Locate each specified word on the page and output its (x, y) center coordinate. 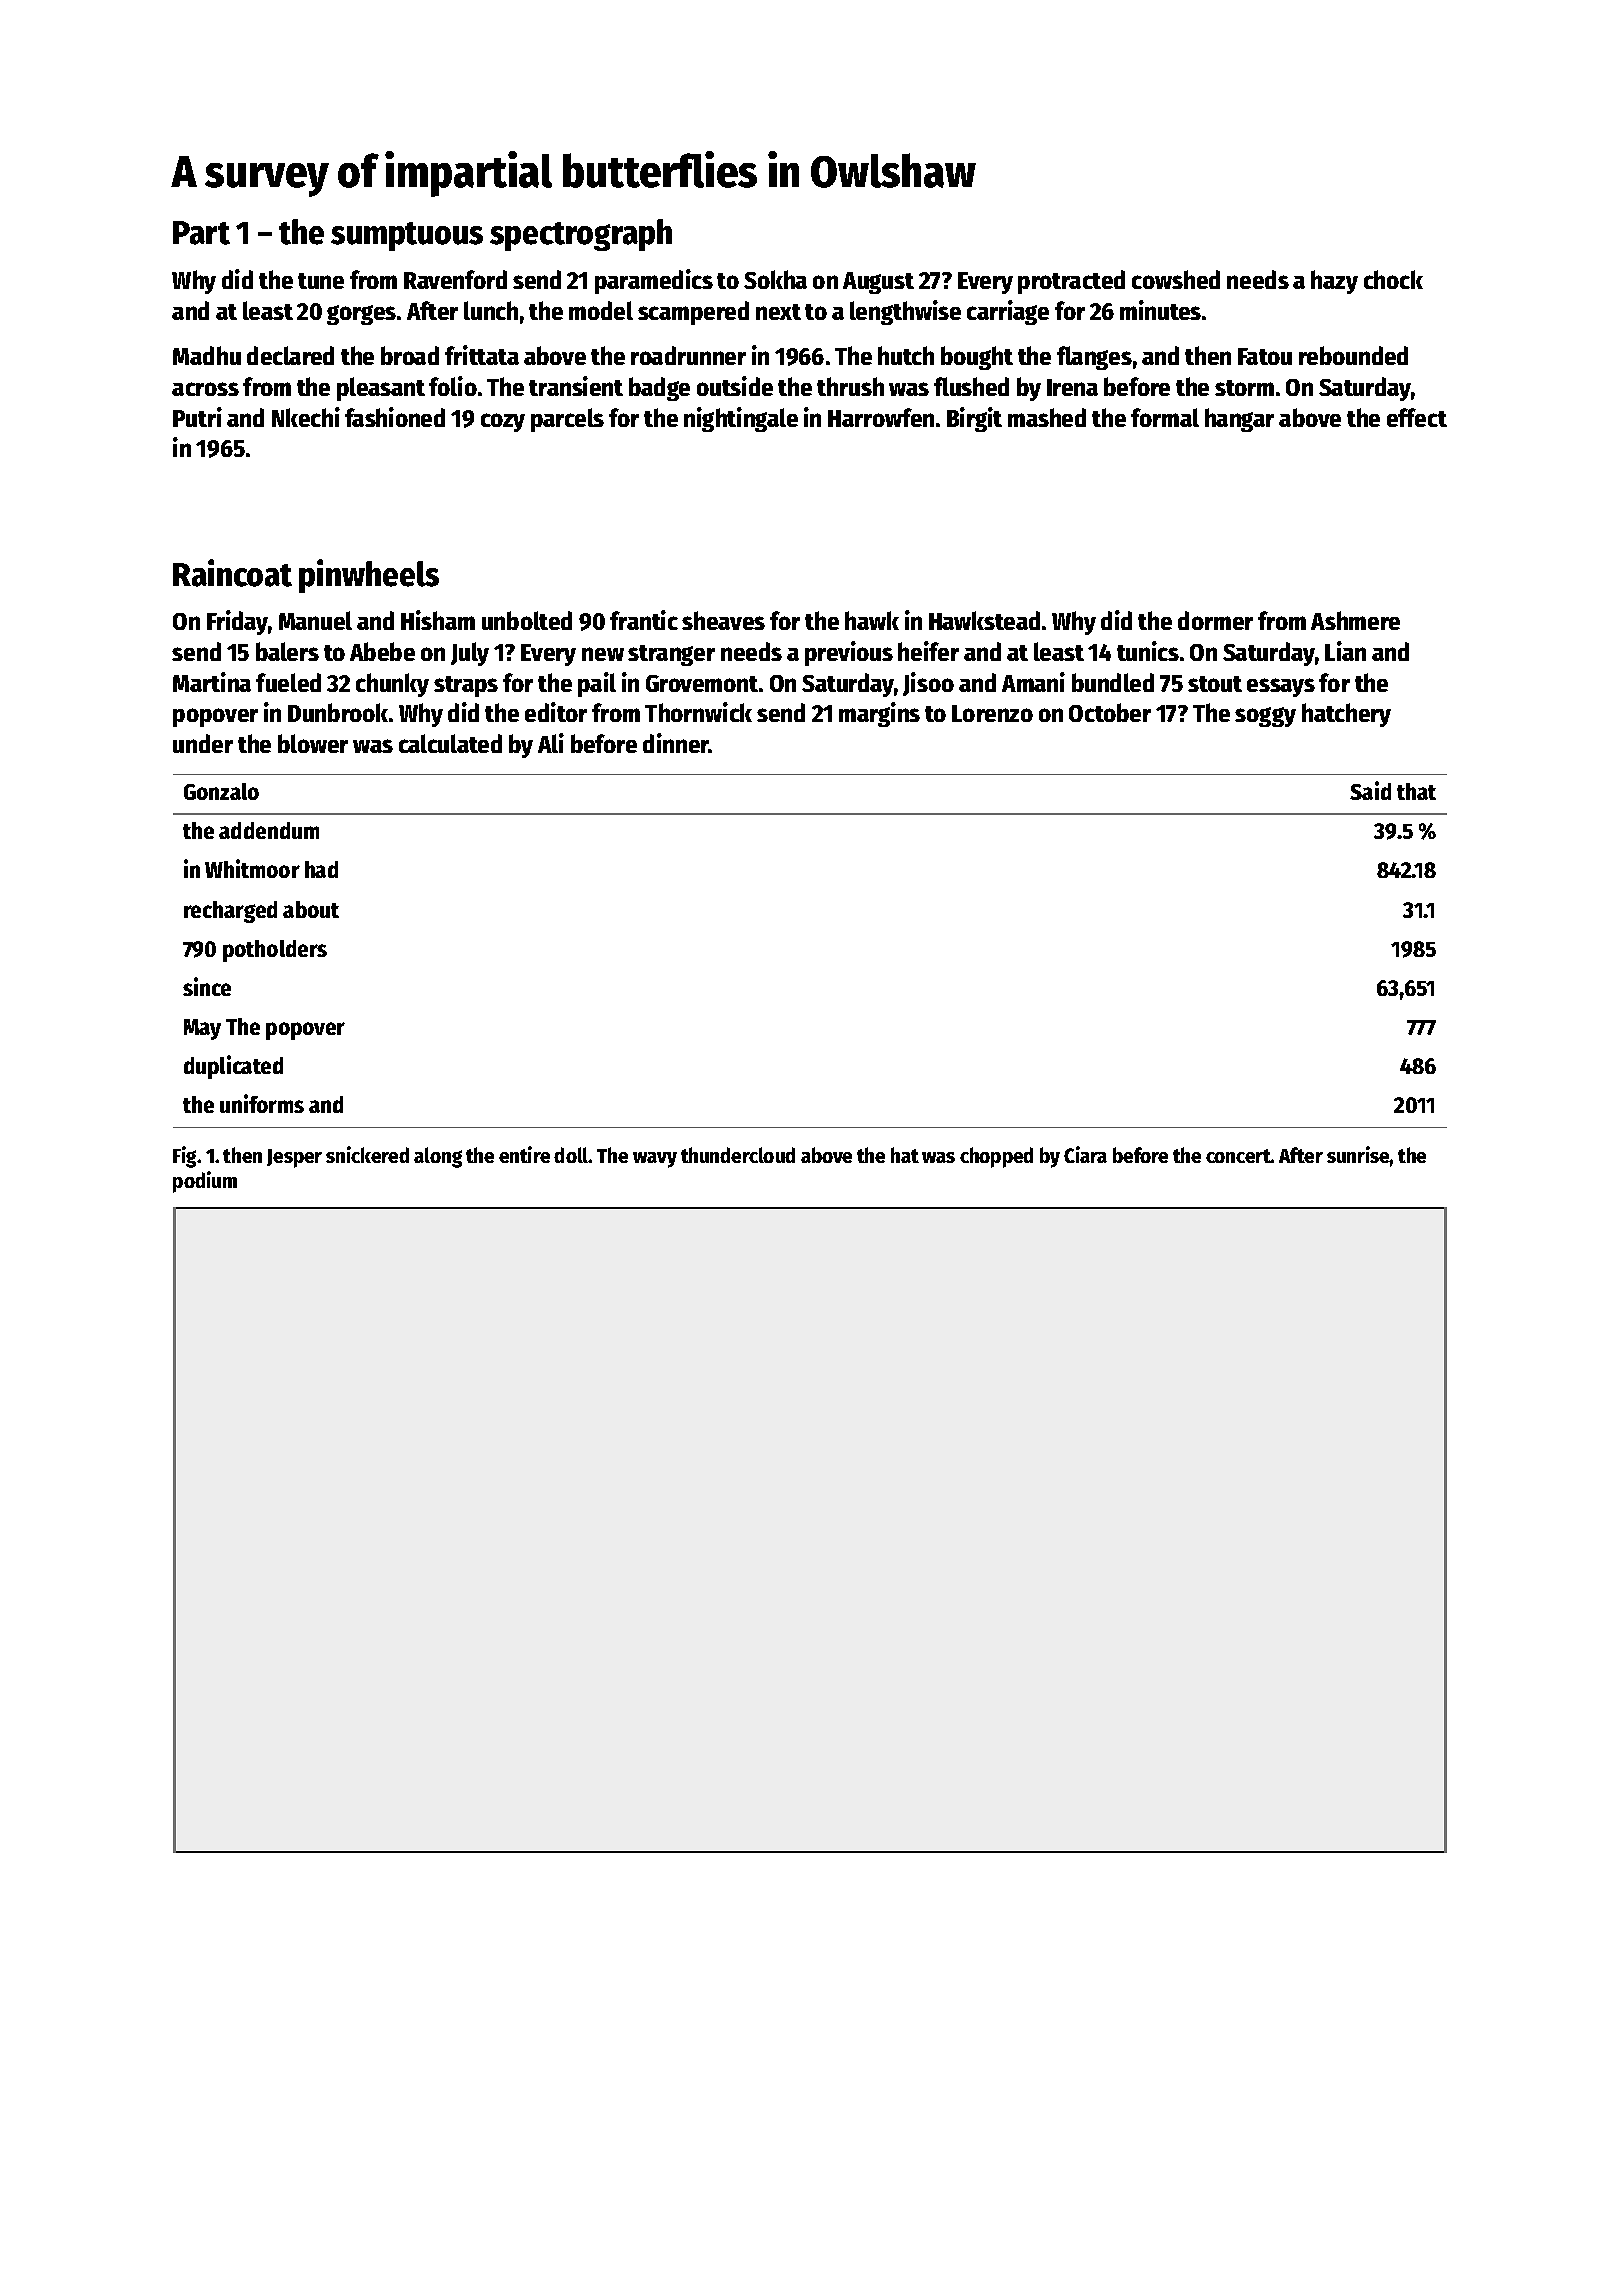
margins (879, 714)
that (1416, 791)
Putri (197, 417)
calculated (450, 743)
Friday (237, 622)
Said (1370, 790)
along (438, 1157)
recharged (230, 912)
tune (321, 281)
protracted (1071, 282)
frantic (644, 620)
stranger (671, 655)
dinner (676, 743)
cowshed (1176, 279)
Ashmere (1355, 620)
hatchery (1346, 715)
